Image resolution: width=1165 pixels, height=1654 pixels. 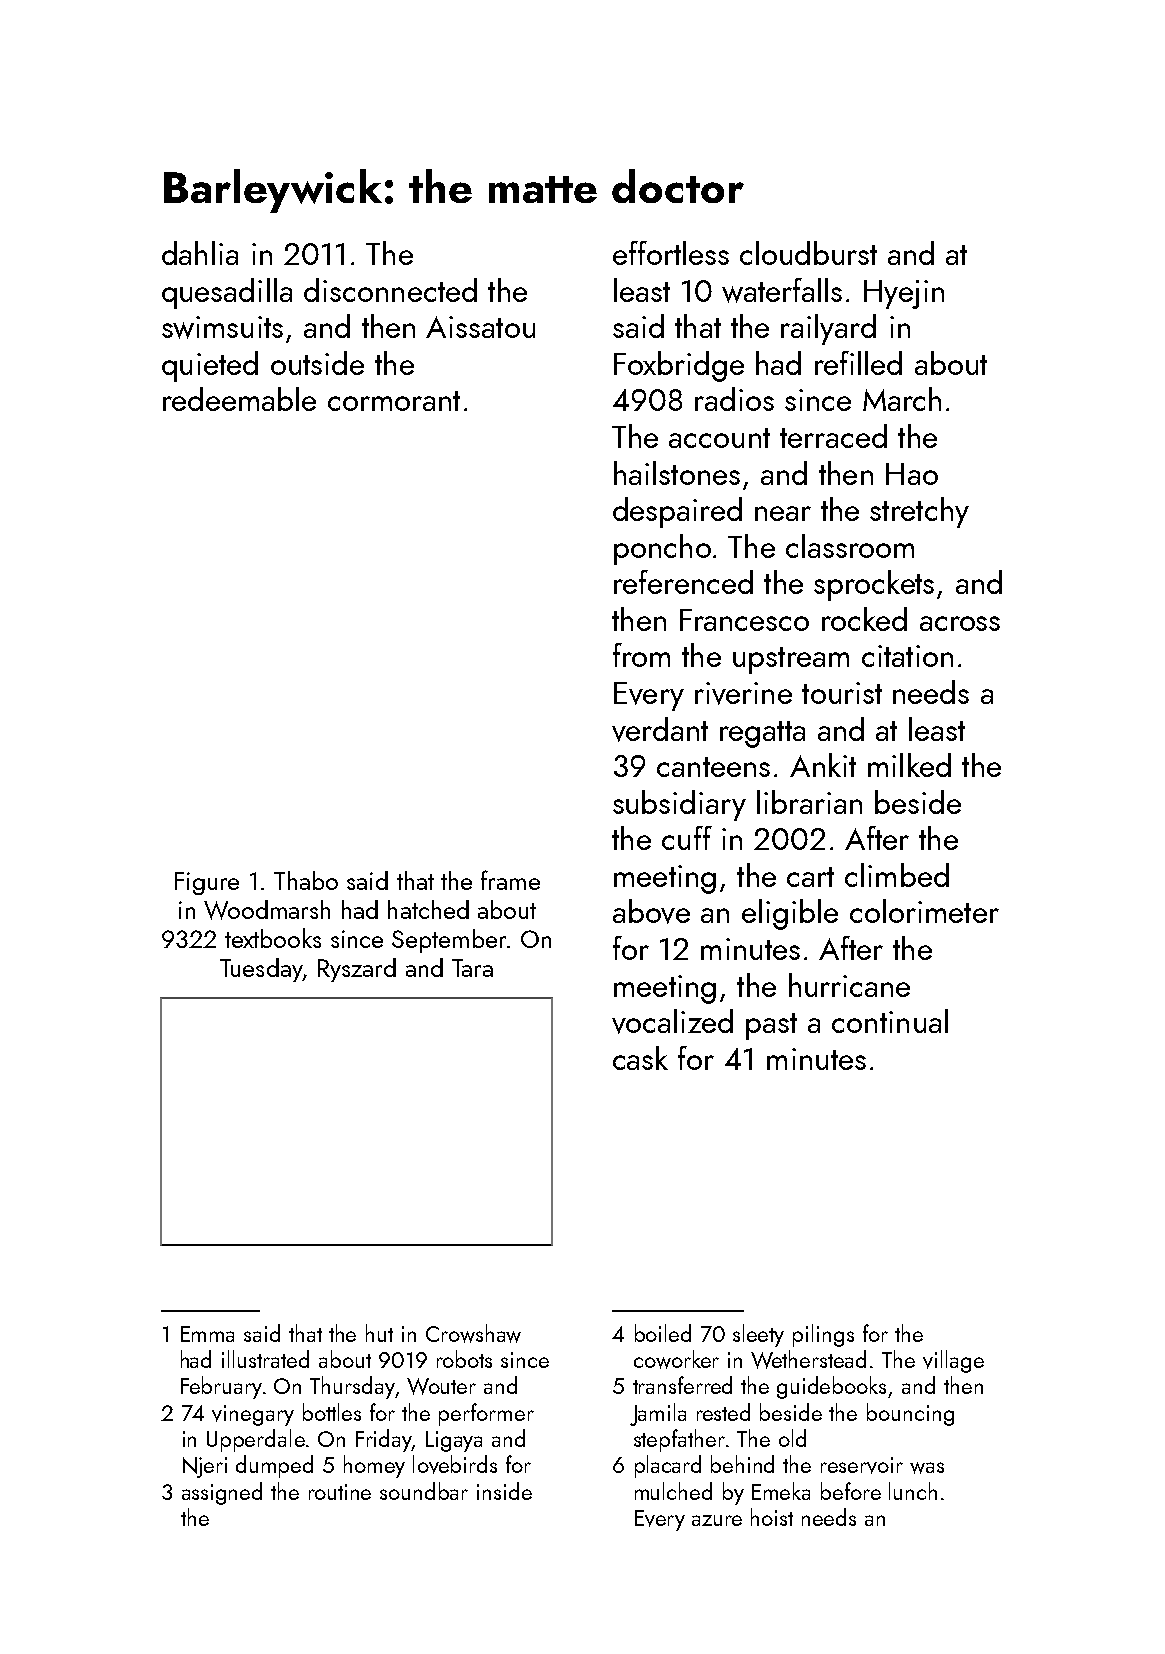 I want to click on assigned, so click(x=222, y=1493).
